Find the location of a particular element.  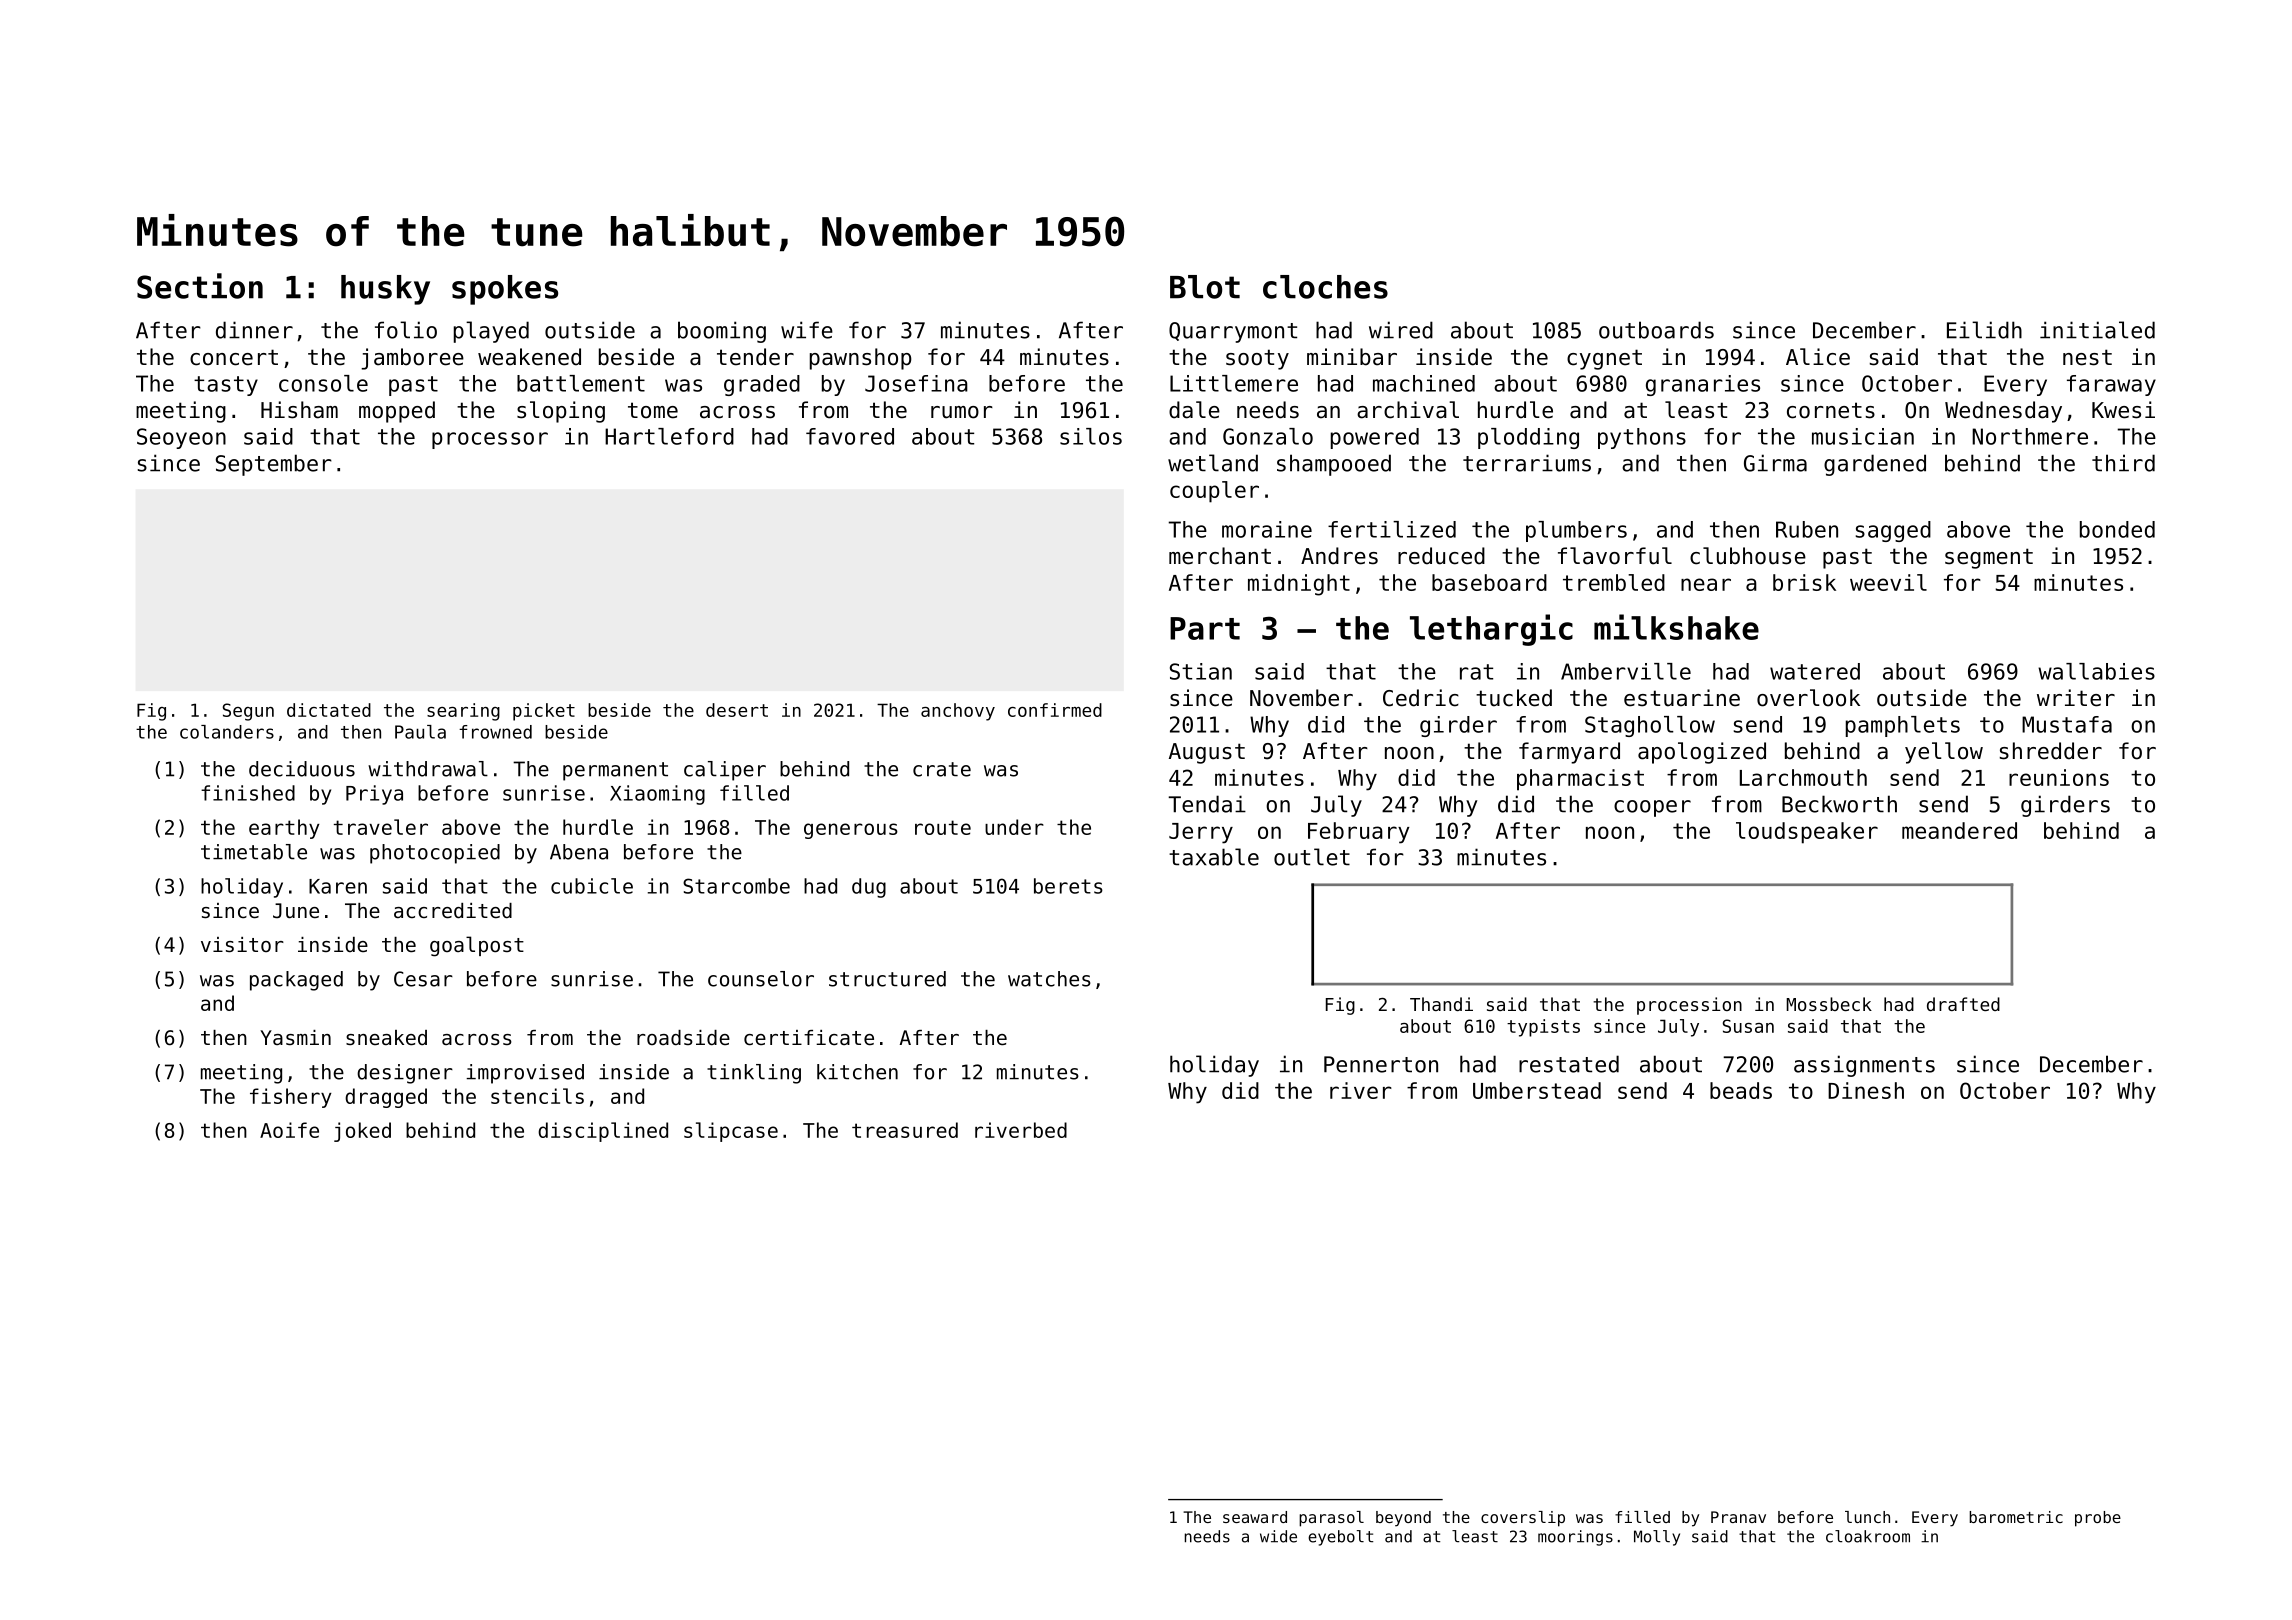

treasured is located at coordinates (905, 1130).
